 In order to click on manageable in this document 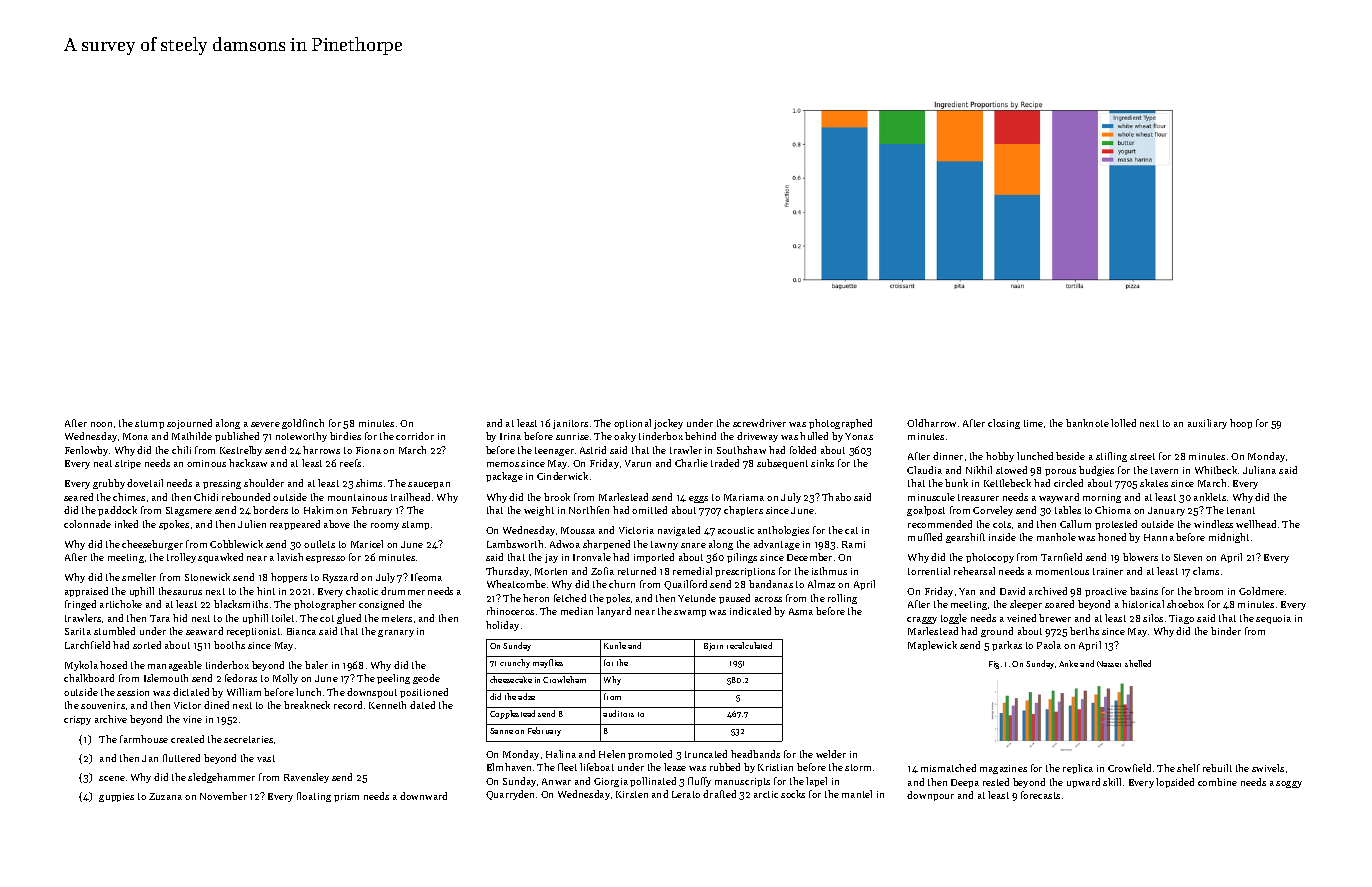, I will do `click(175, 666)`.
